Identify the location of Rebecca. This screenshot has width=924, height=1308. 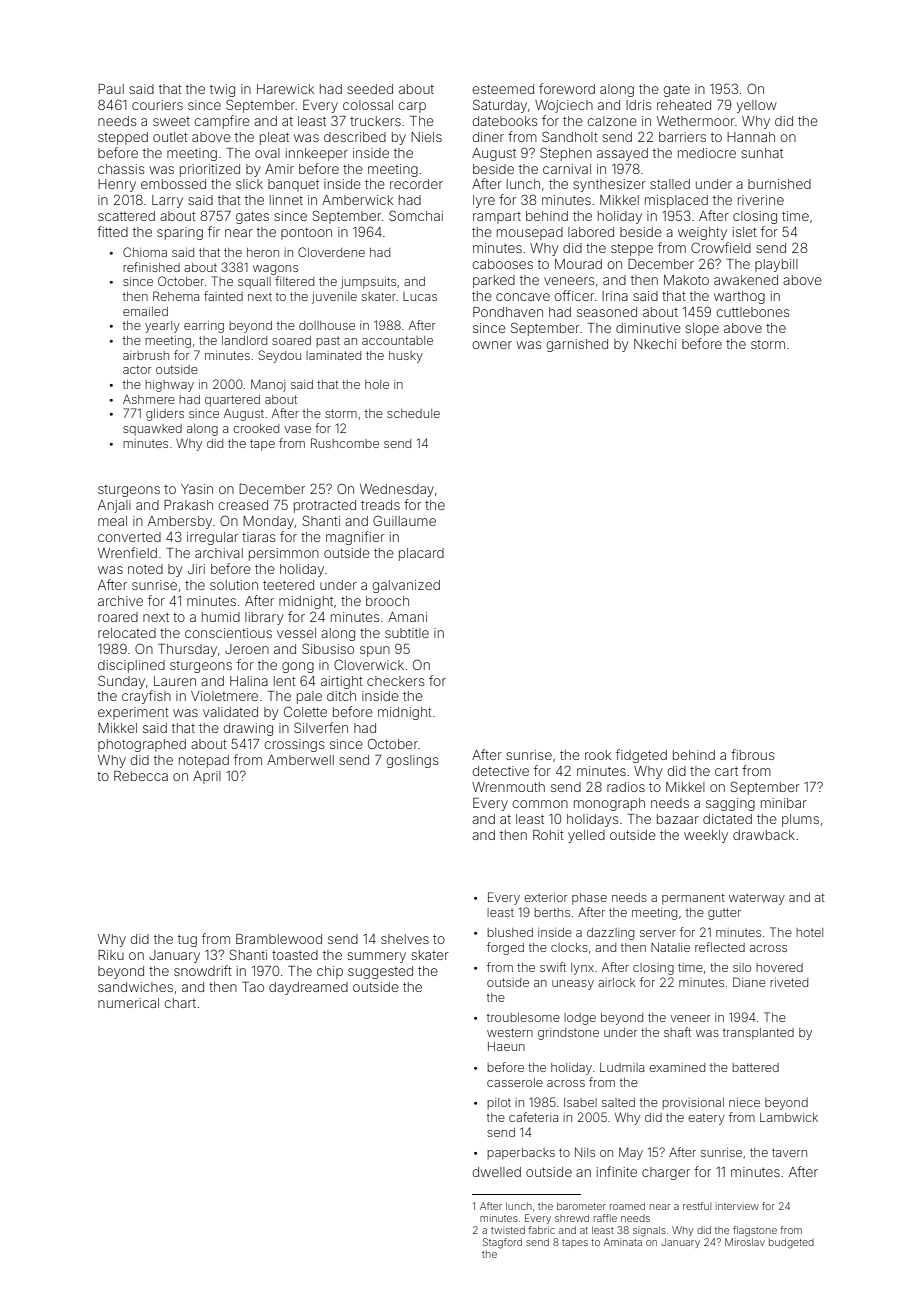
(141, 776).
